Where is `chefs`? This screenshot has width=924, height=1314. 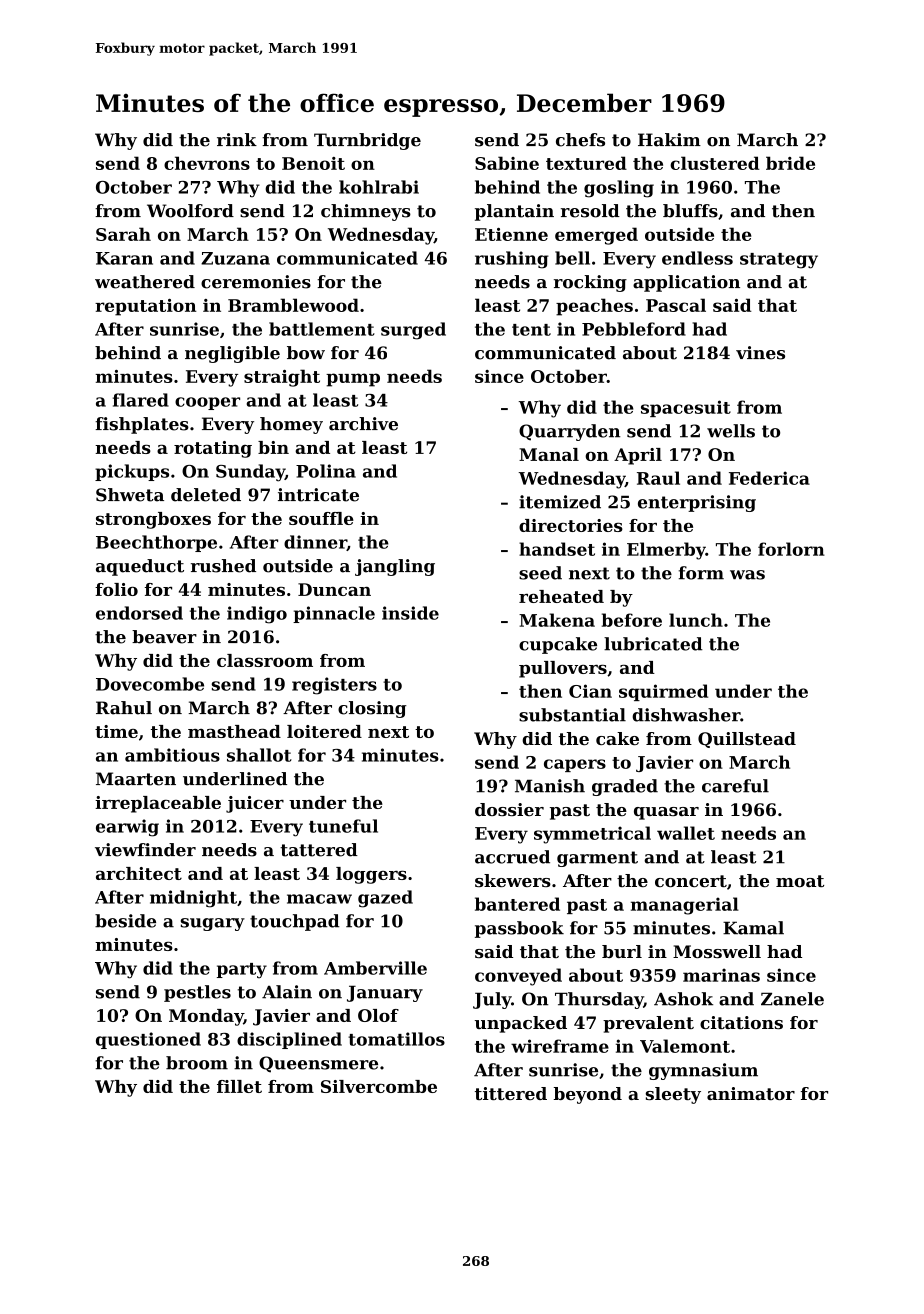 chefs is located at coordinates (580, 140).
